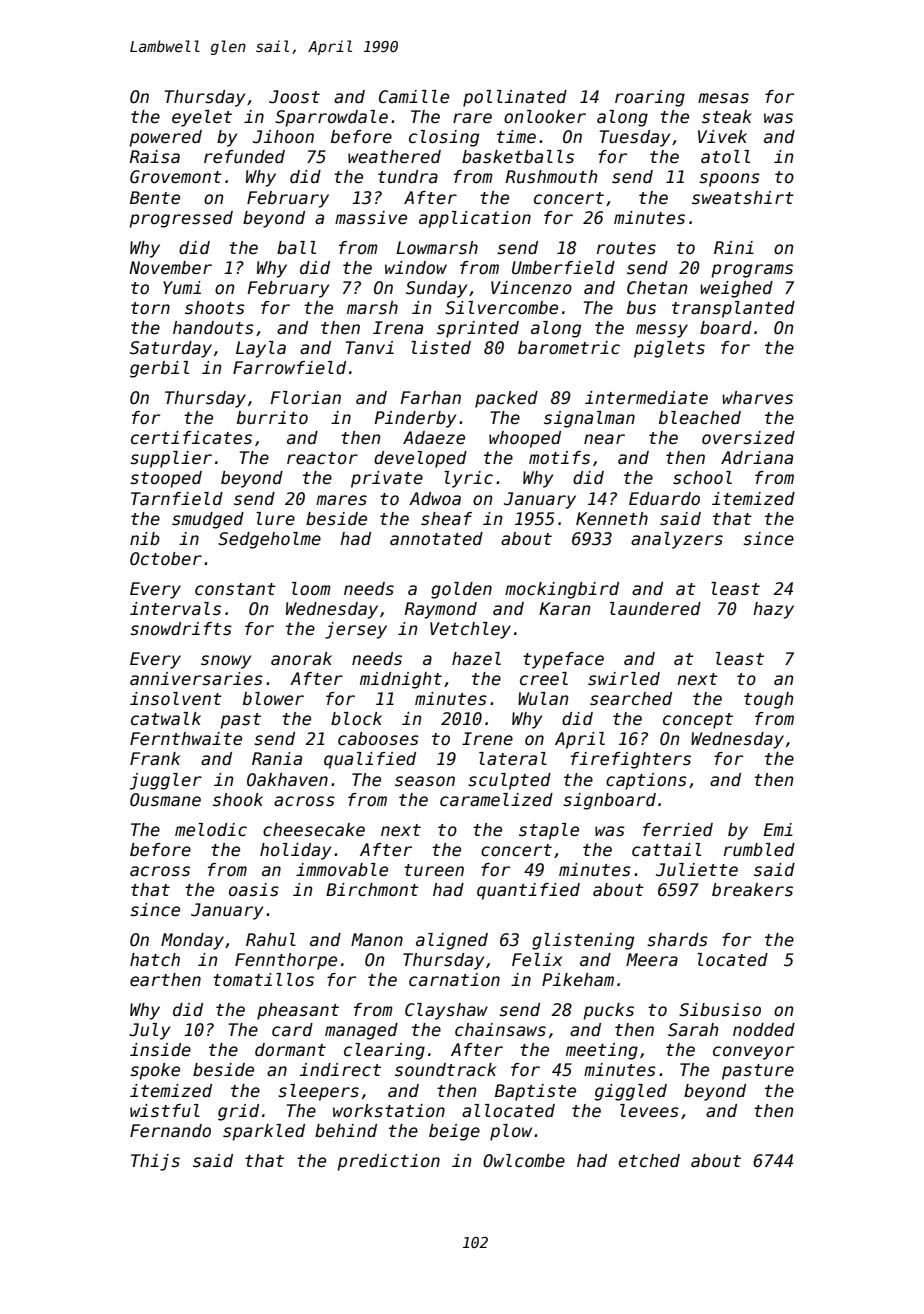  What do you see at coordinates (372, 890) in the page?
I see `Birchmont` at bounding box center [372, 890].
